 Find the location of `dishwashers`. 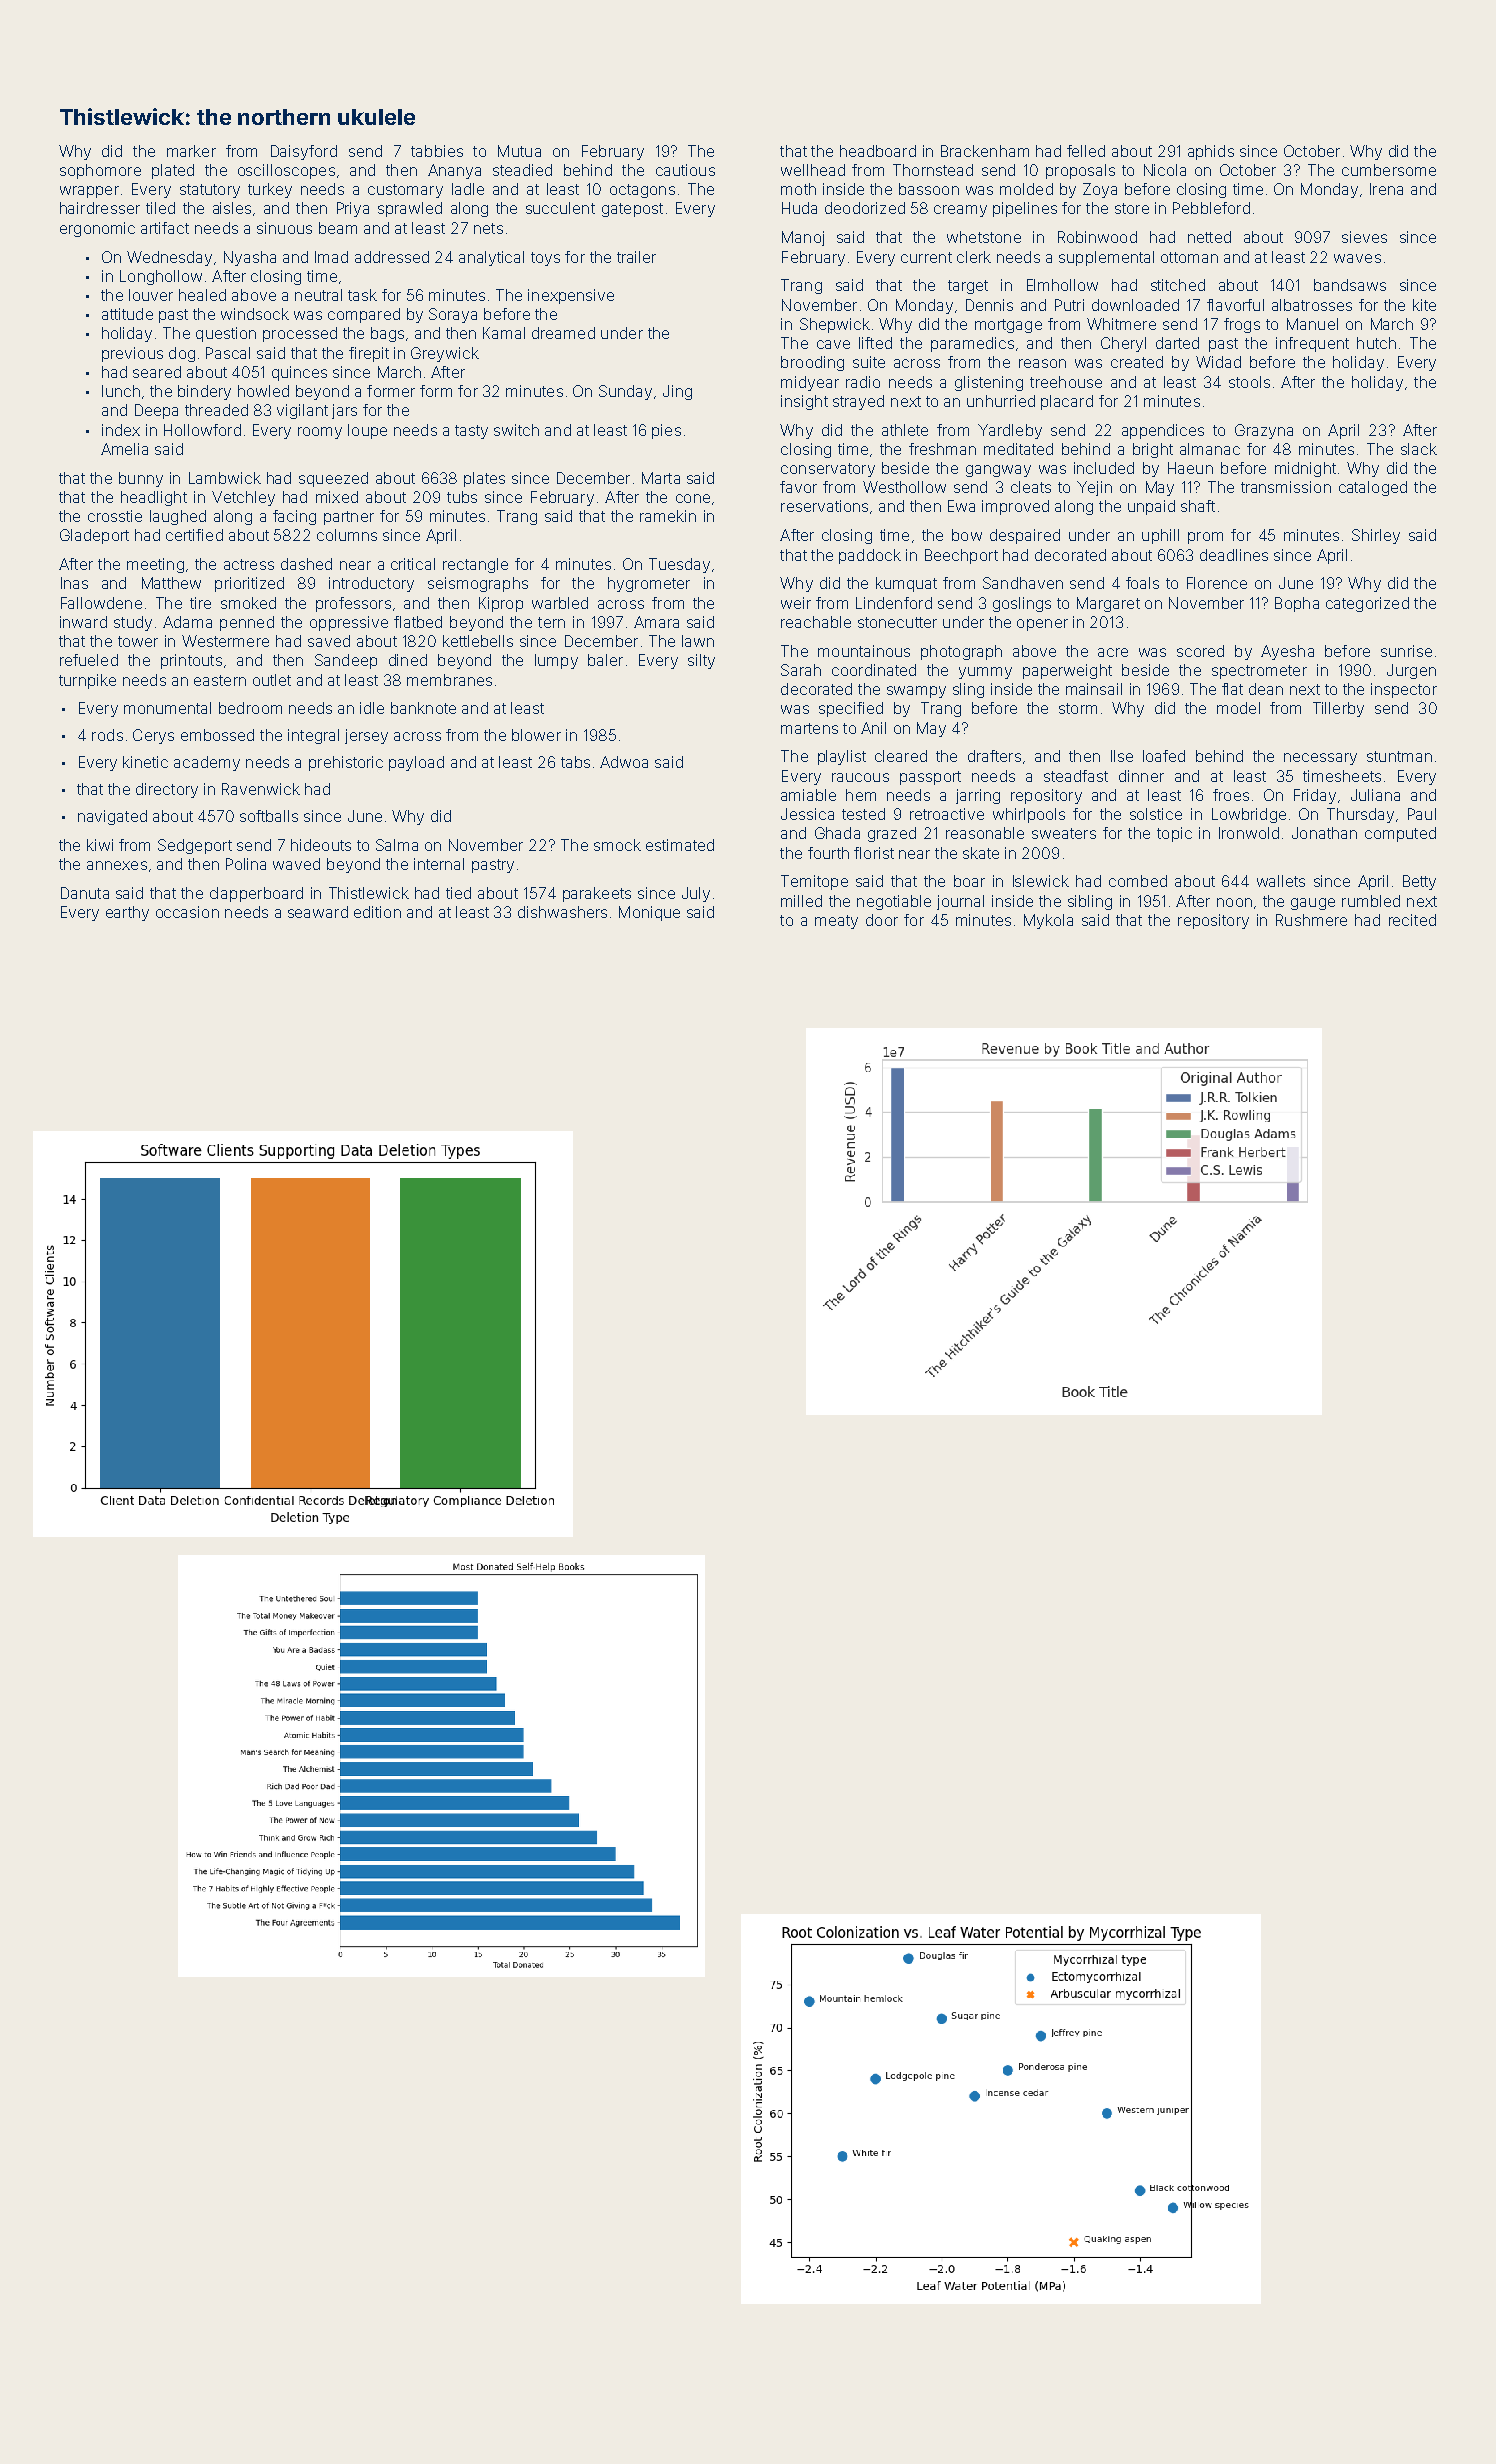

dishwashers is located at coordinates (562, 912).
